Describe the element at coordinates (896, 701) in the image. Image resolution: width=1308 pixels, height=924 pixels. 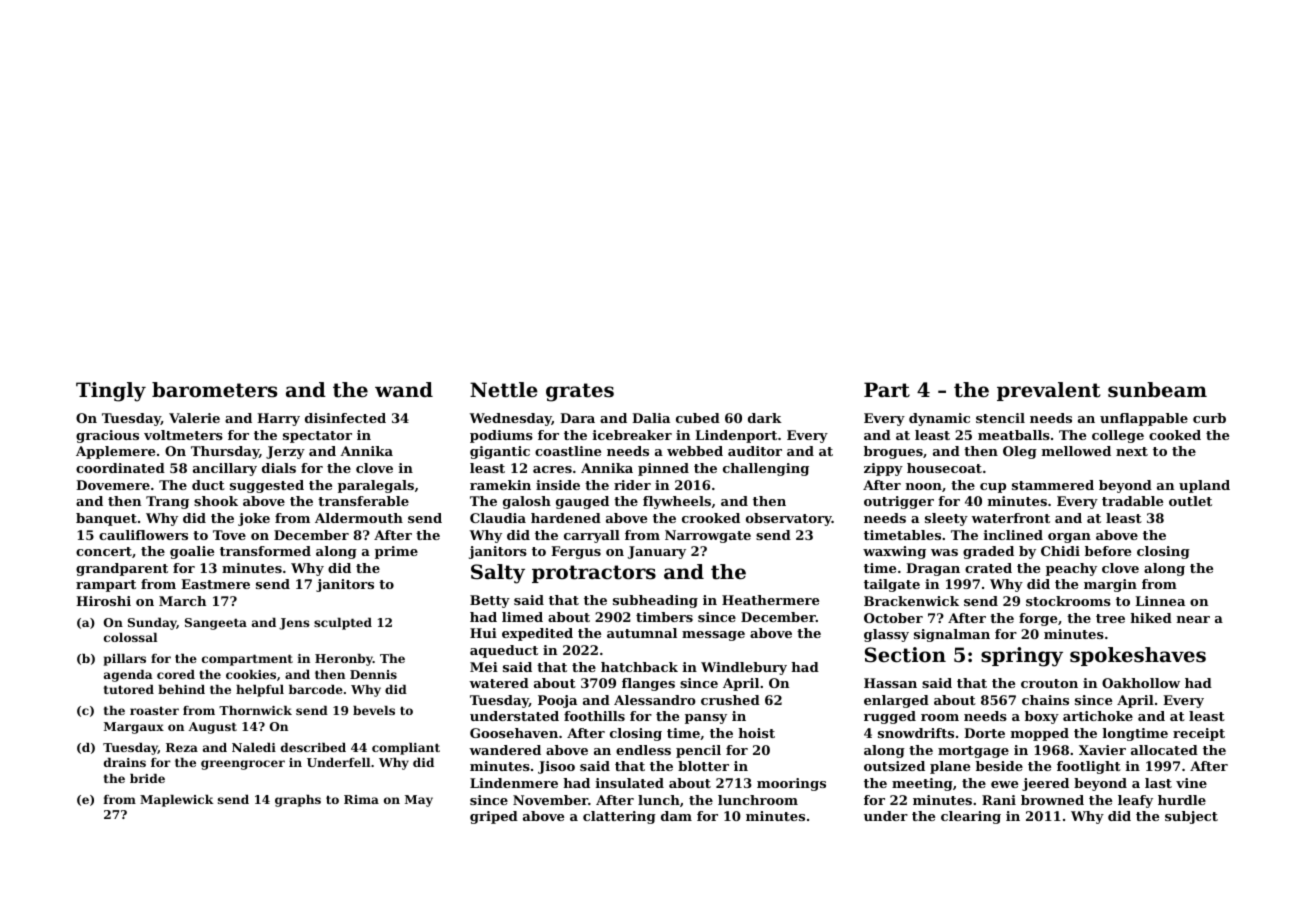
I see `enlarged` at that location.
